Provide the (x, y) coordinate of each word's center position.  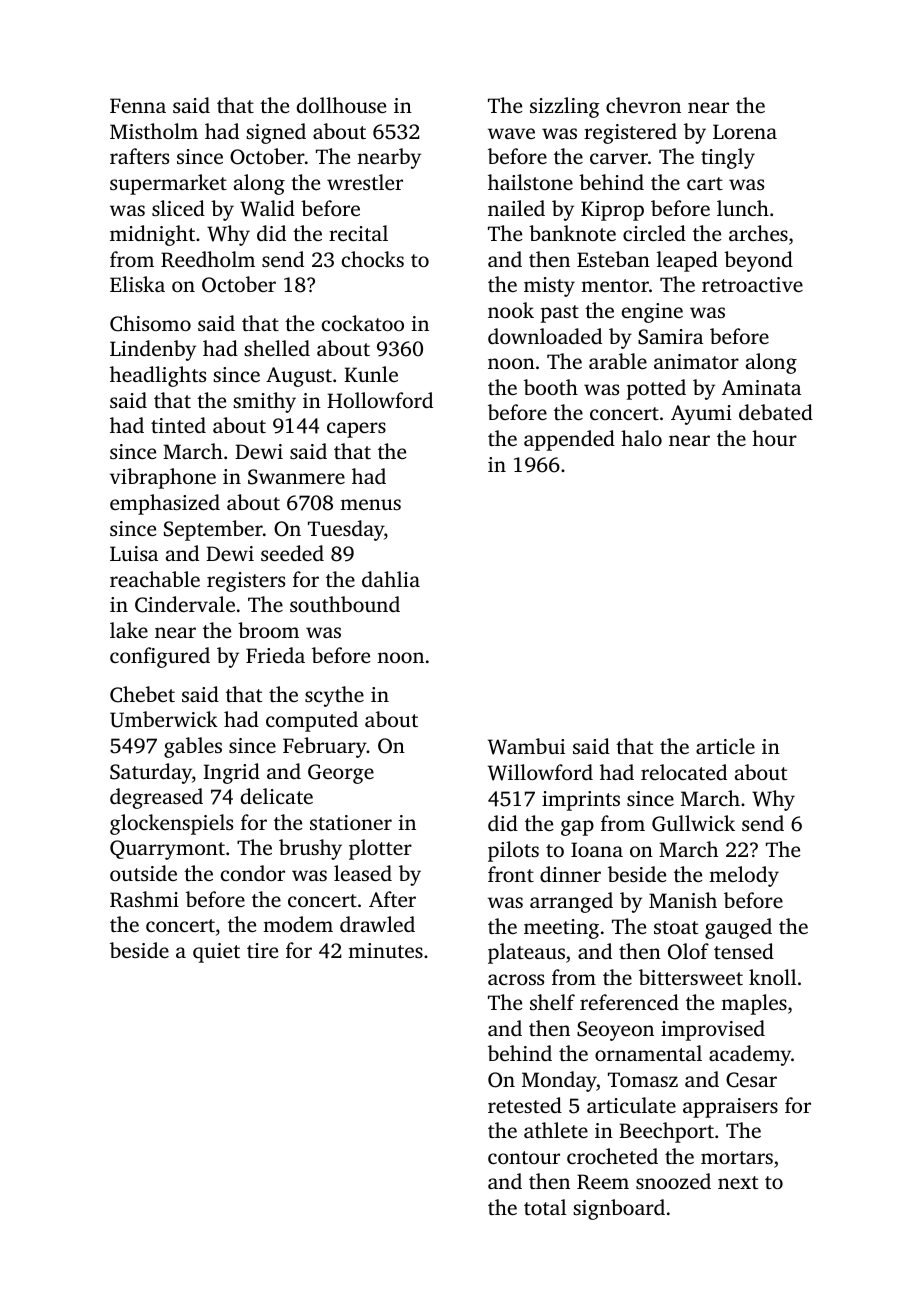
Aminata (761, 387)
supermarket (168, 184)
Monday (559, 1081)
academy (750, 1055)
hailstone (530, 182)
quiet (216, 953)
